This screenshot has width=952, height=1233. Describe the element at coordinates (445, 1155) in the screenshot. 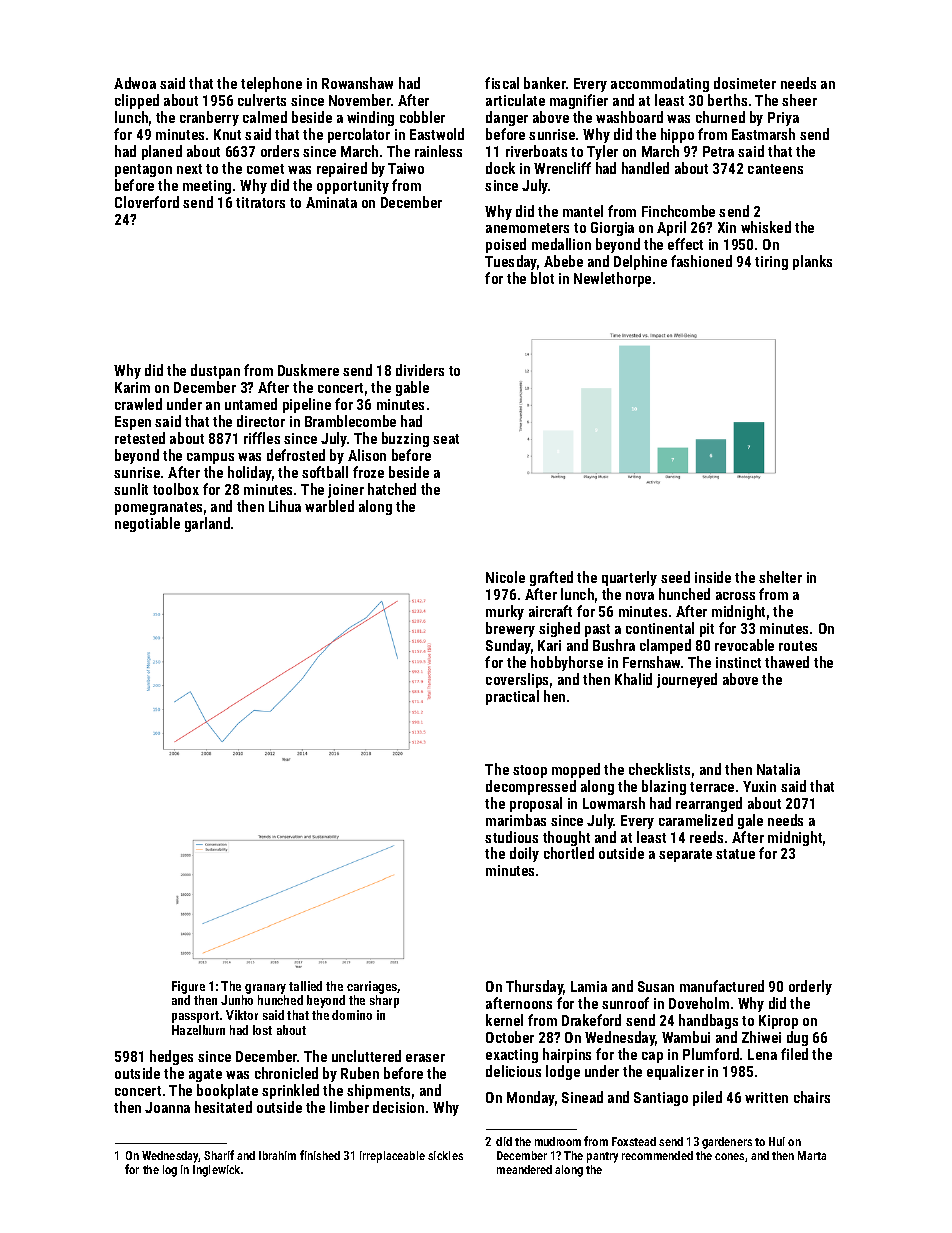

I see `sickles` at that location.
